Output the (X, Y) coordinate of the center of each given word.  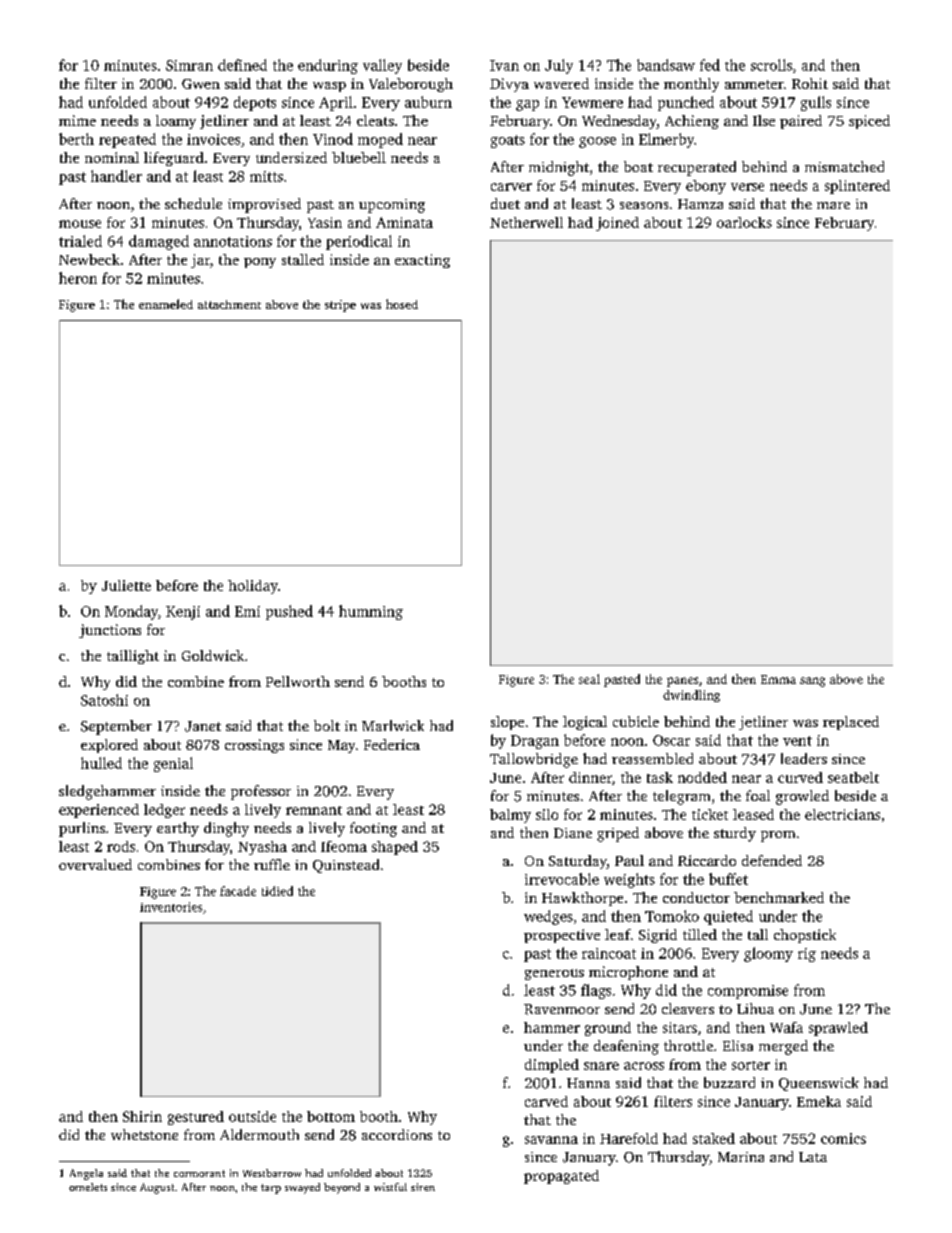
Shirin (142, 1116)
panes (682, 682)
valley (382, 66)
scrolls (771, 65)
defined (242, 65)
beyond (342, 1188)
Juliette (126, 585)
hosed (402, 304)
